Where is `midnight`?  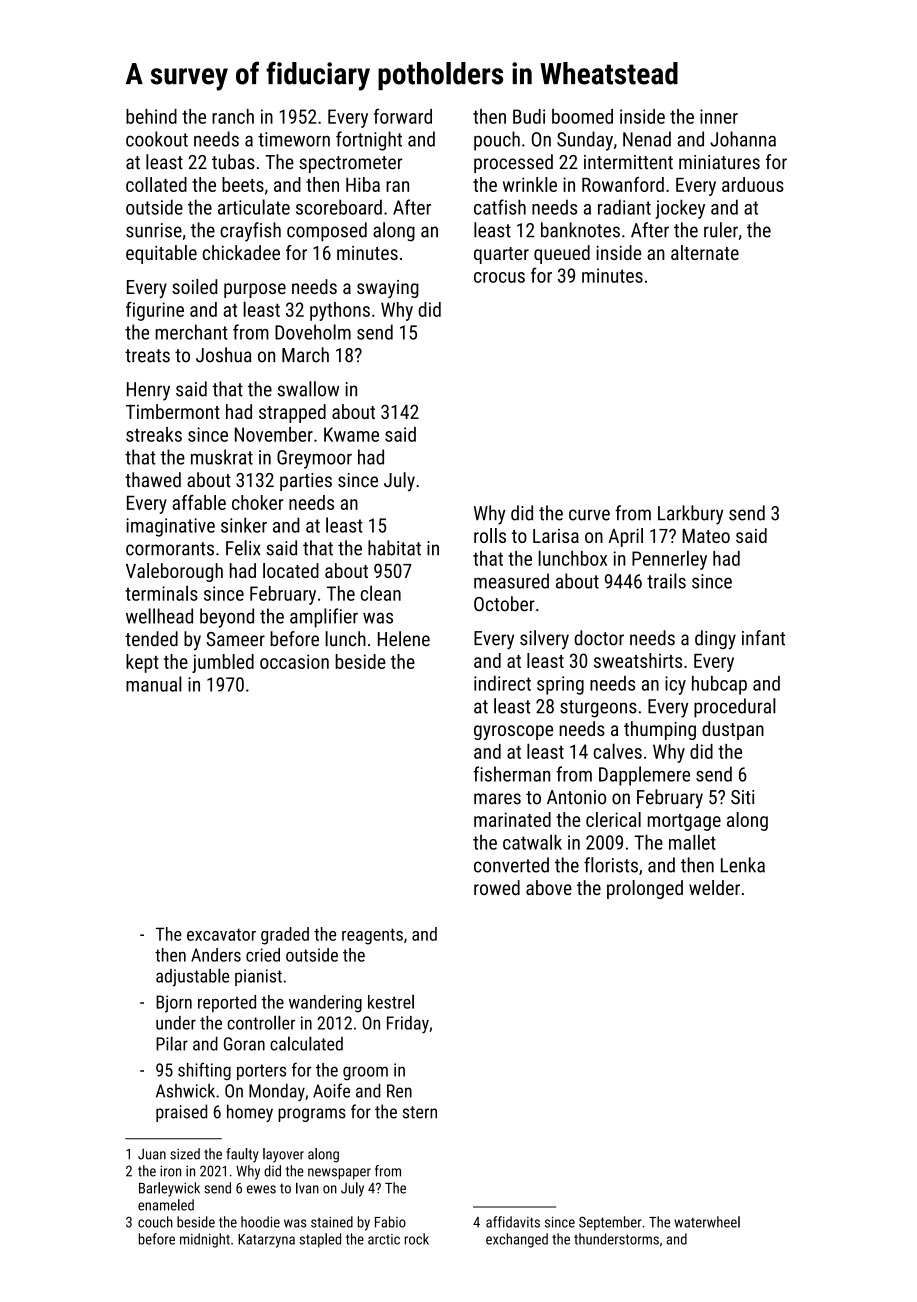
midnight is located at coordinates (205, 1240).
